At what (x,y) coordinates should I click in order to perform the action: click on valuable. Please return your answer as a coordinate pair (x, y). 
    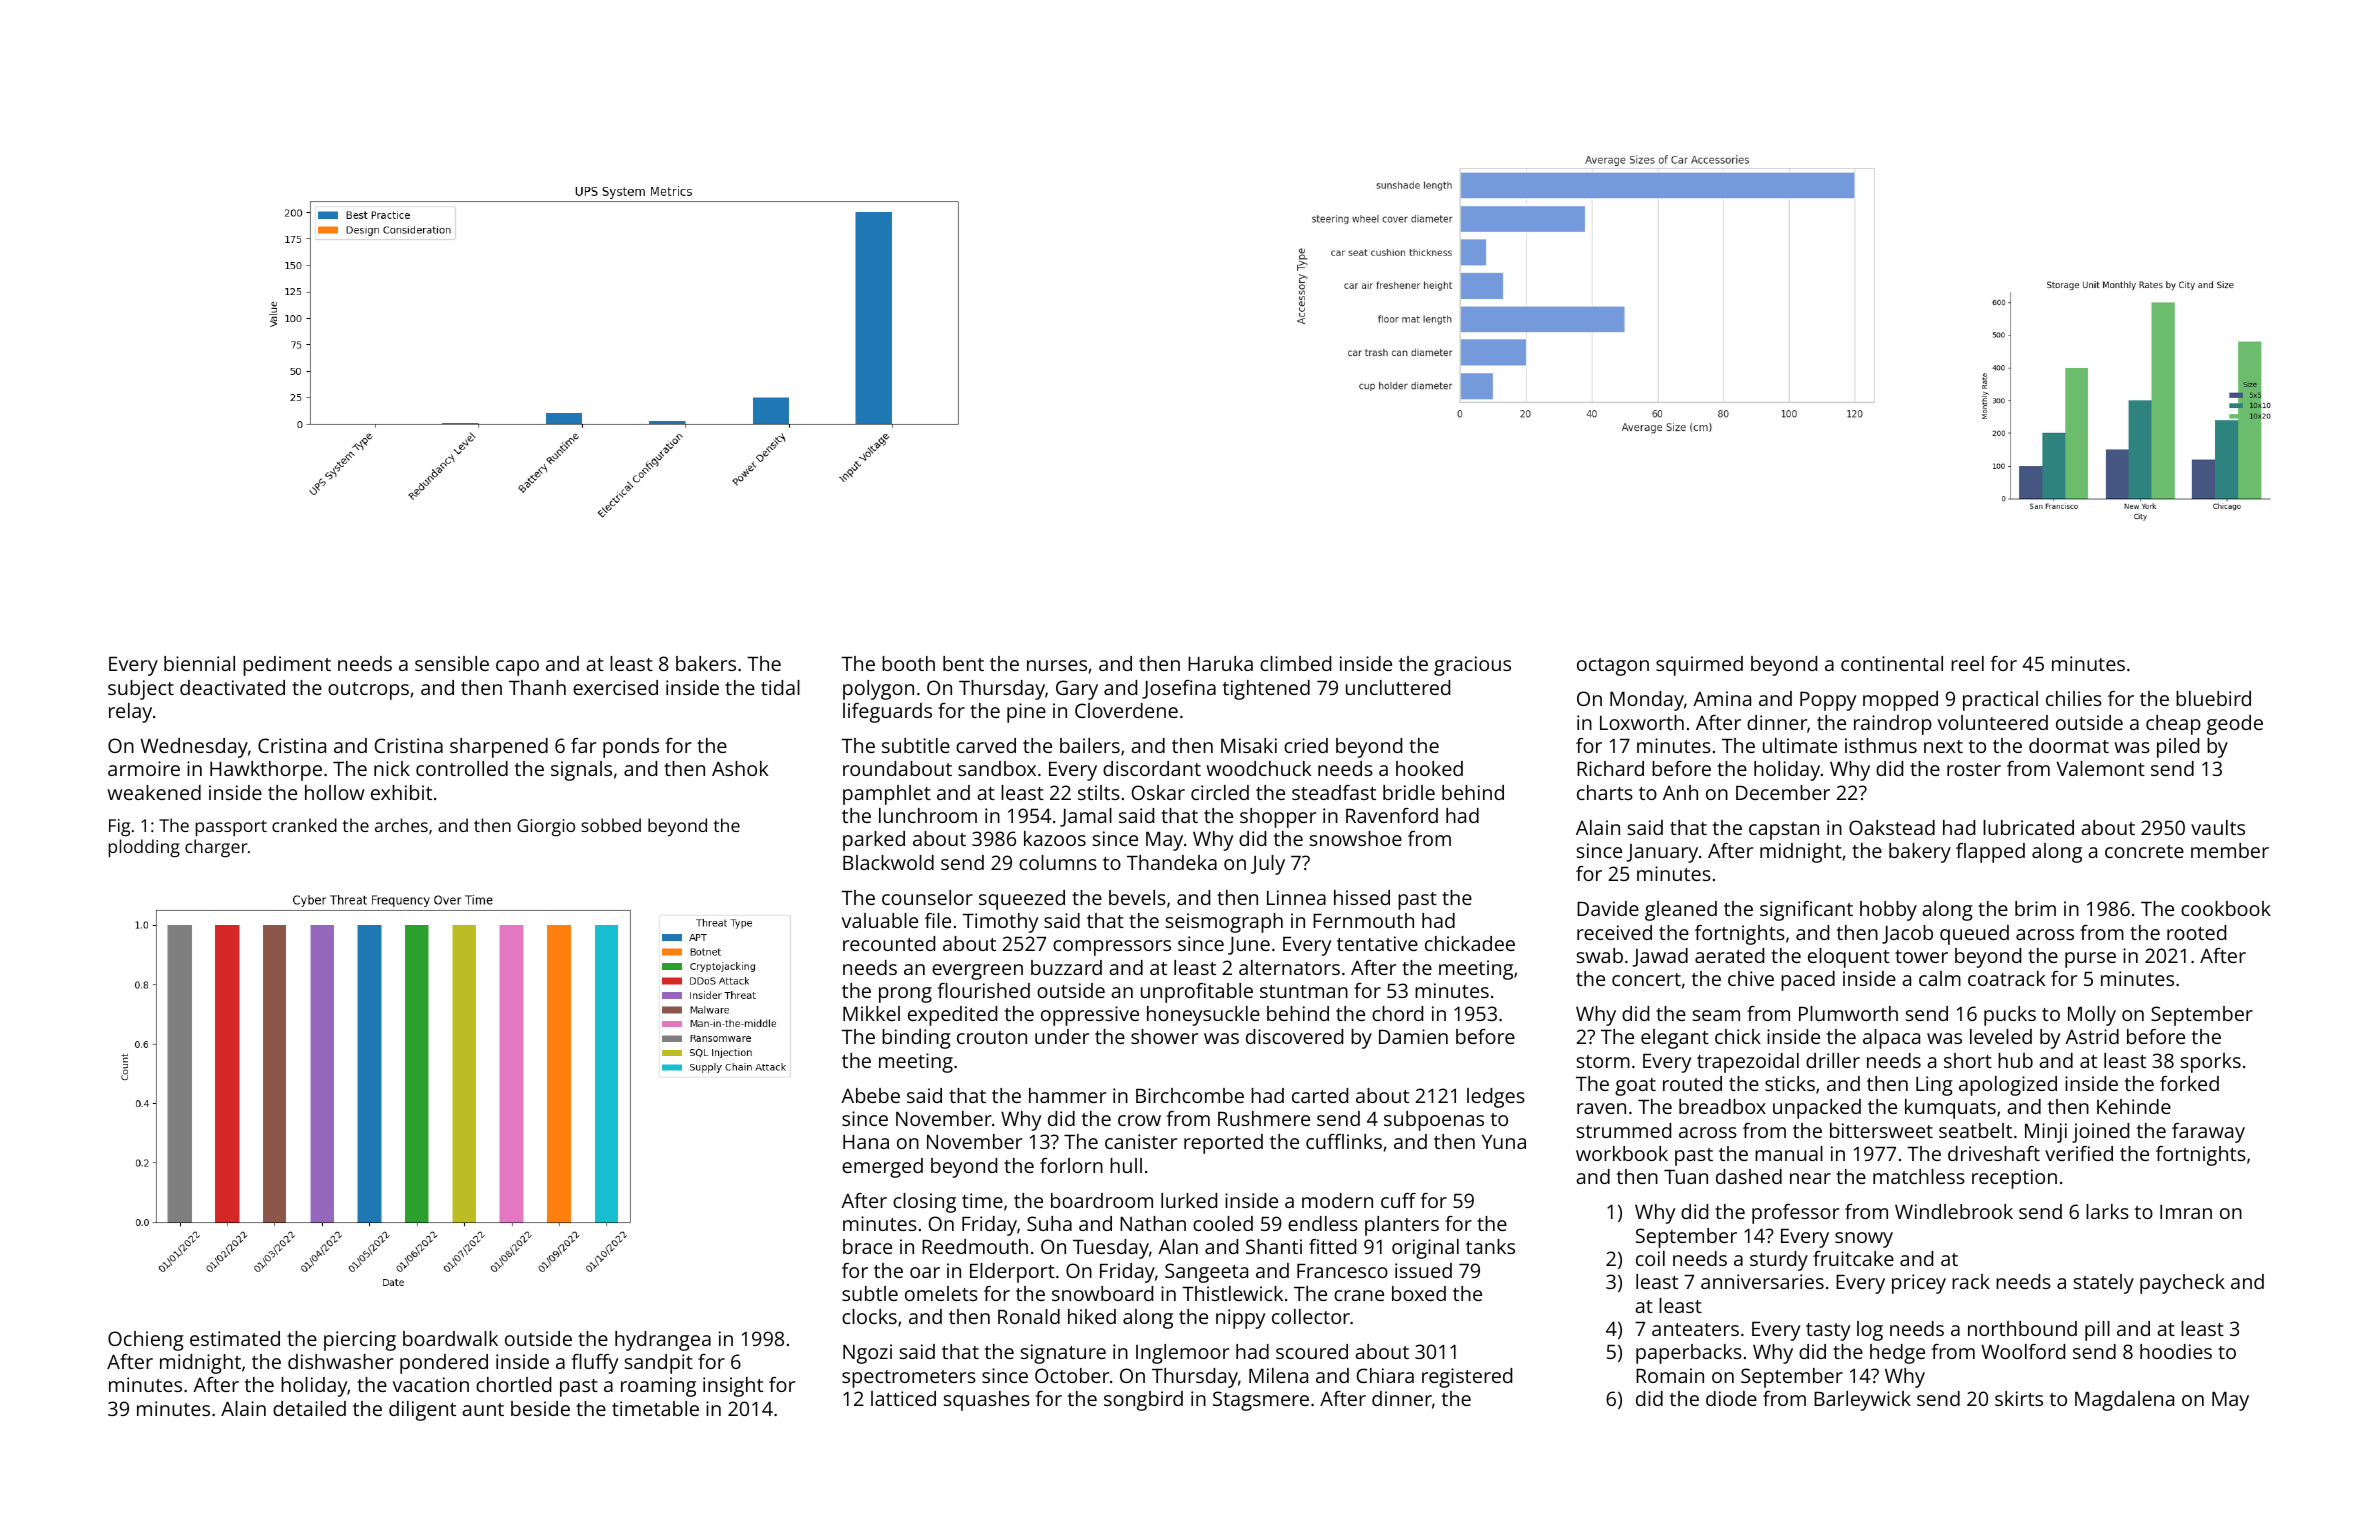
    Looking at the image, I should click on (879, 920).
